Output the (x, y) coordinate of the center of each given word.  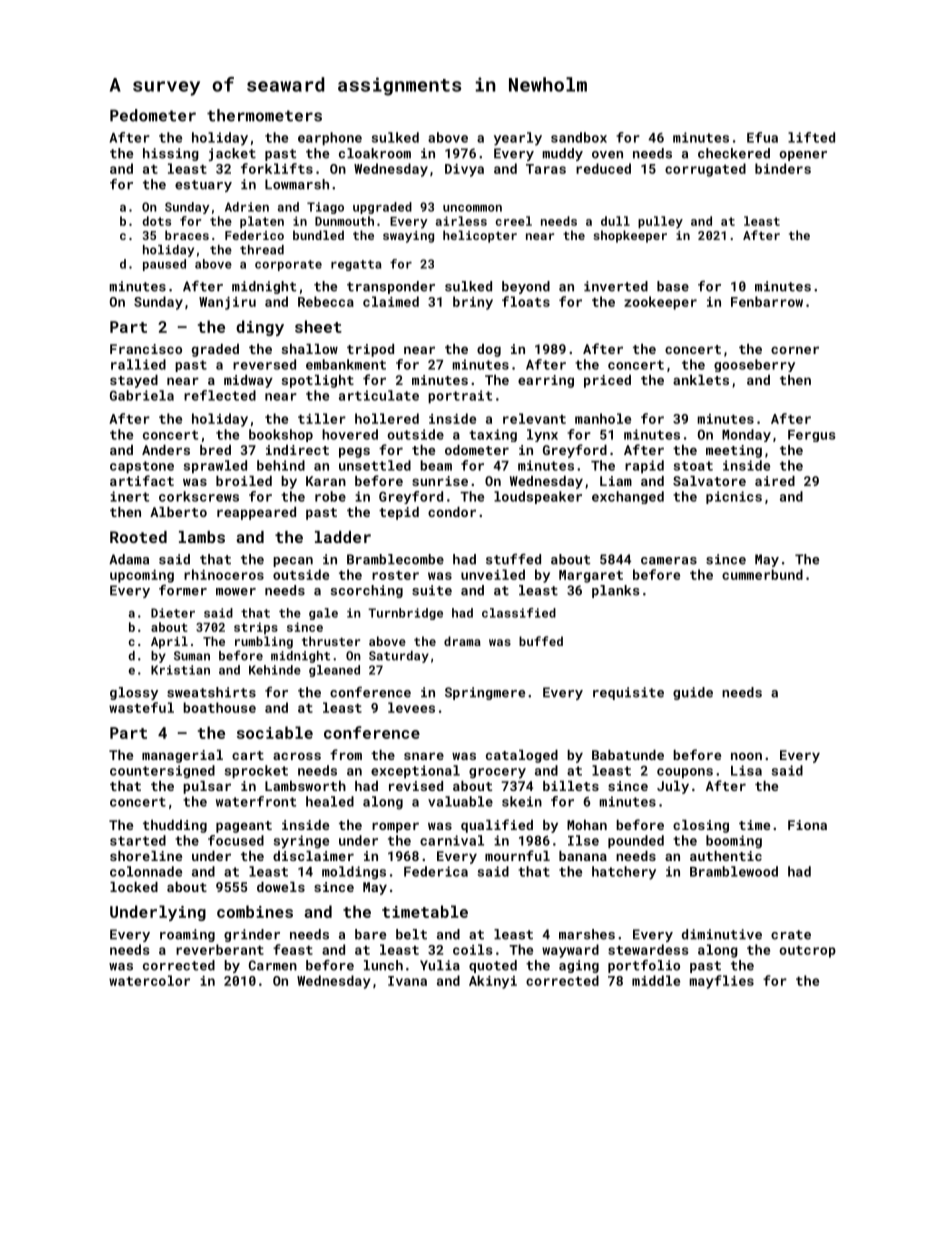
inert (129, 496)
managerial (182, 756)
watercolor (149, 980)
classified (519, 613)
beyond (526, 287)
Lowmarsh (297, 184)
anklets (701, 380)
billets (571, 786)
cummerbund (762, 574)
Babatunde (628, 755)
